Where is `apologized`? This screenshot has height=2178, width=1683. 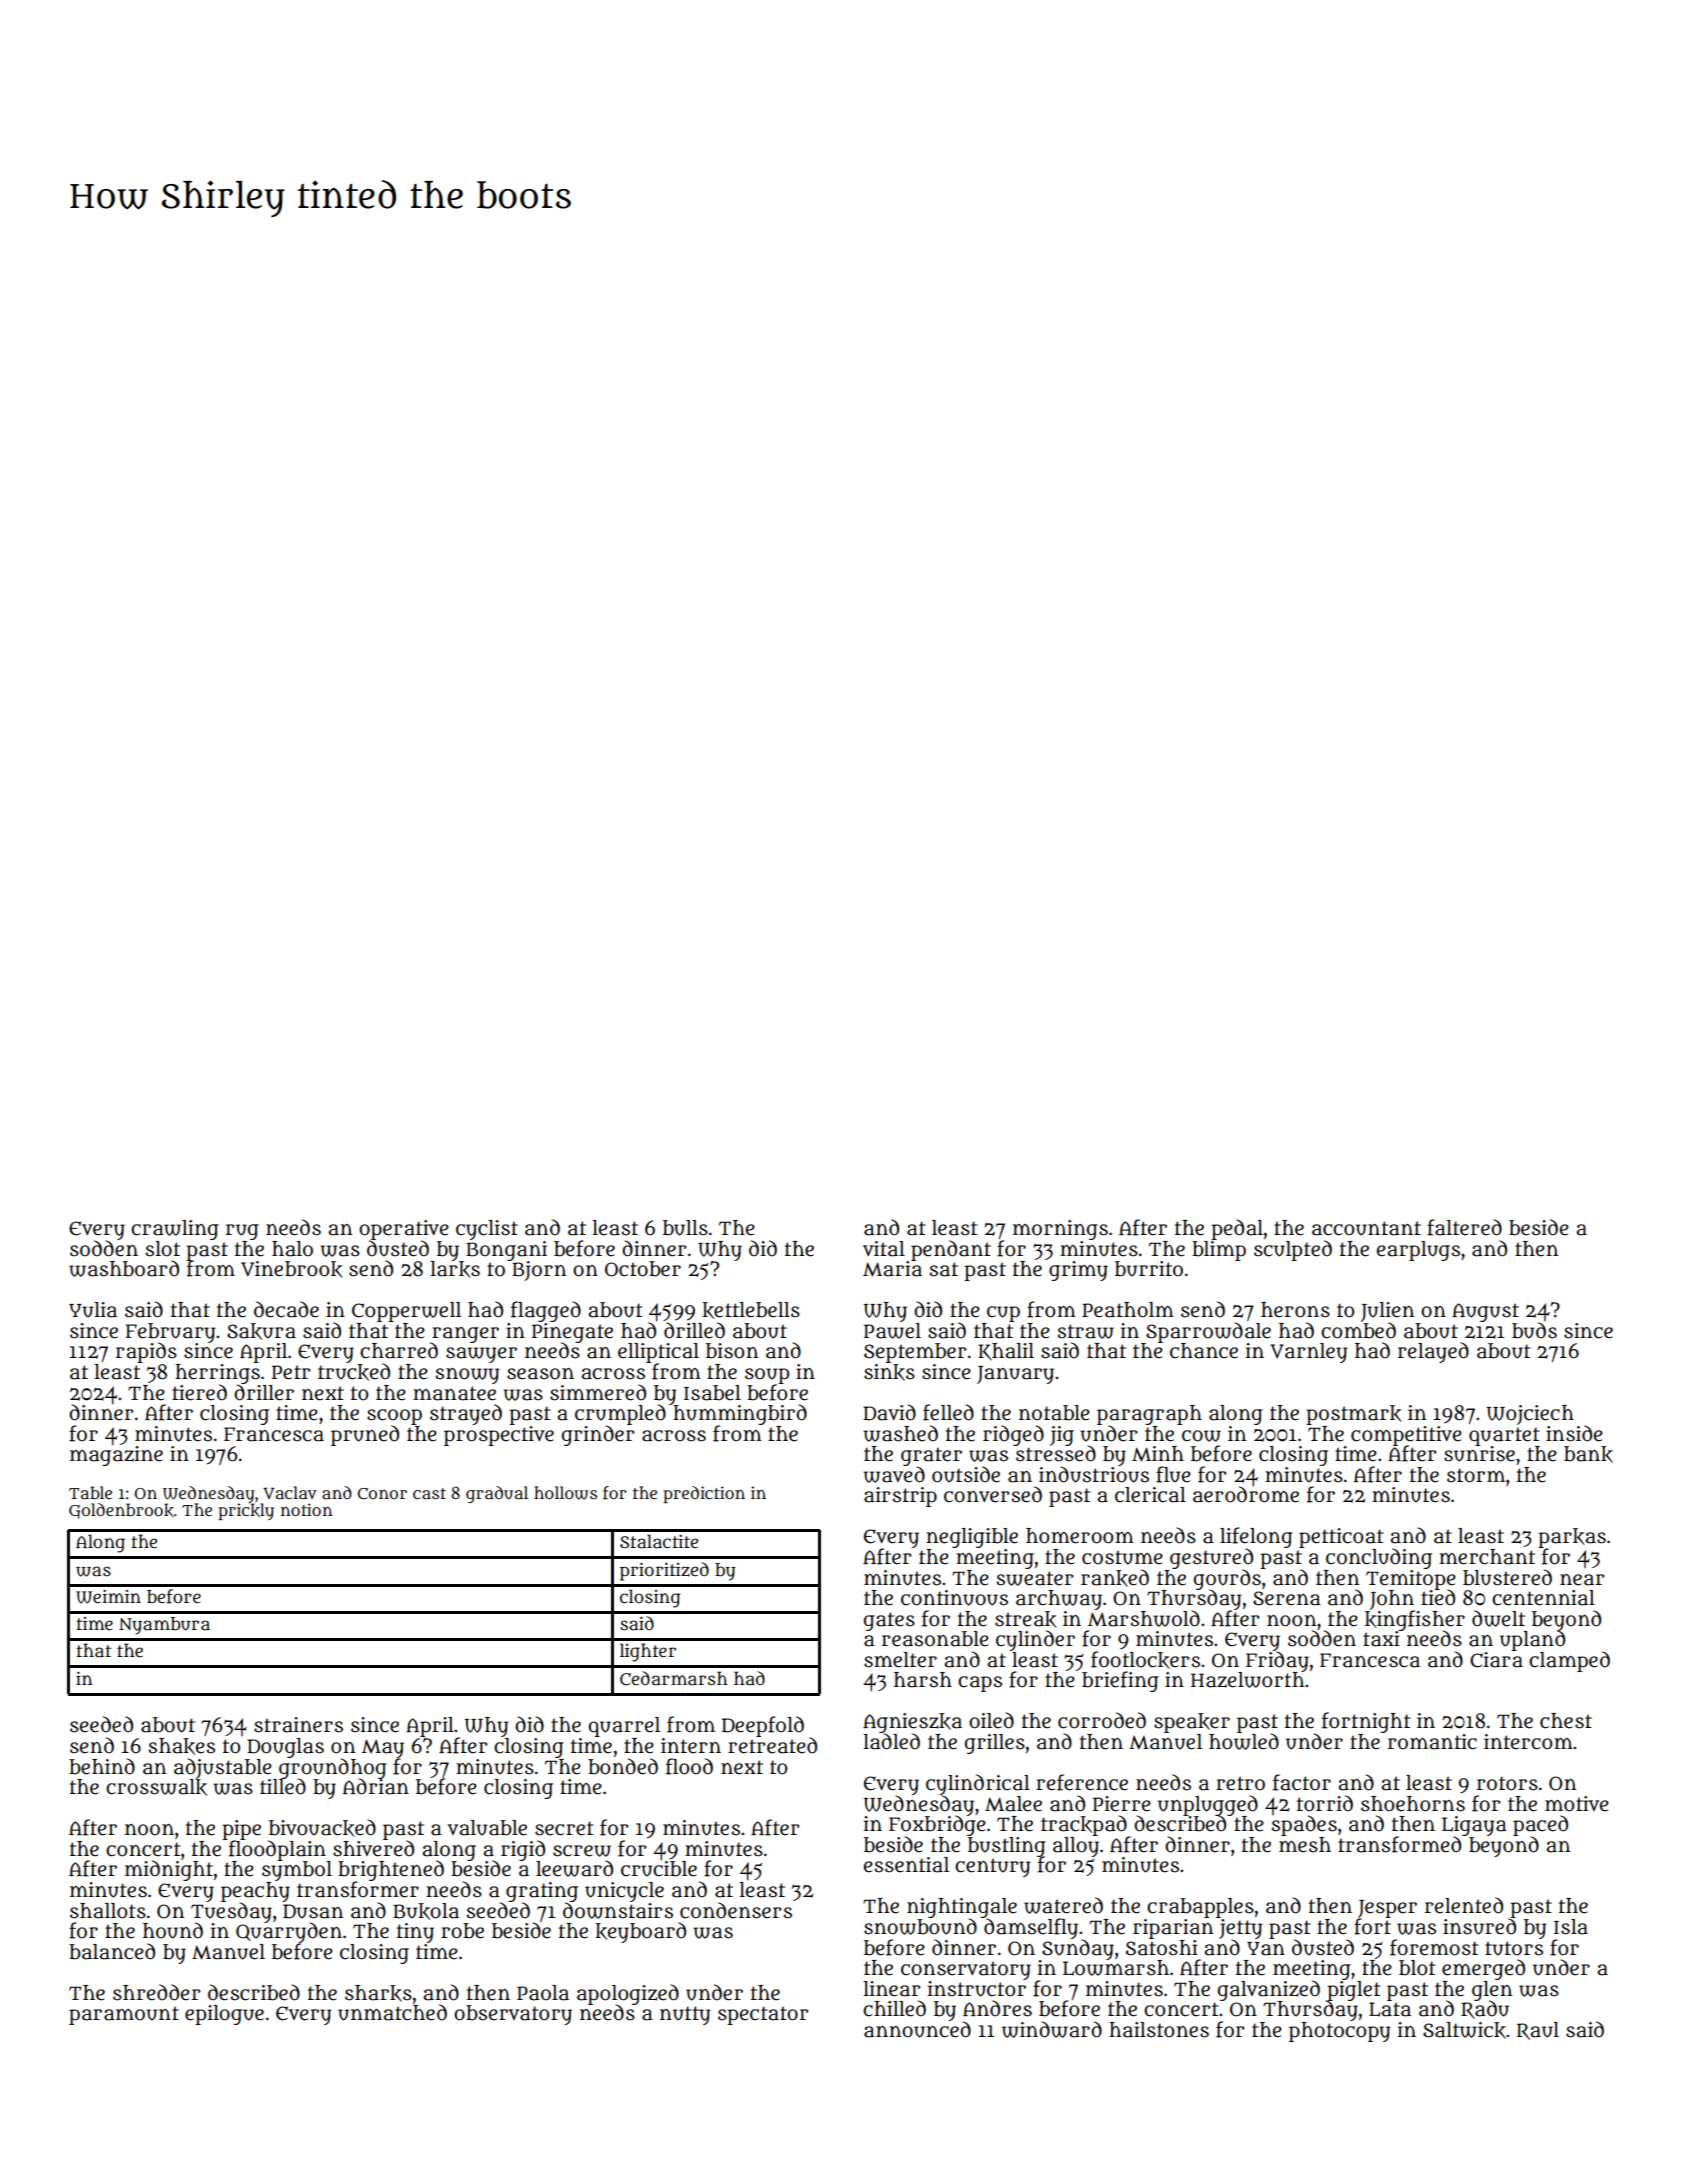 apologized is located at coordinates (628, 1994).
